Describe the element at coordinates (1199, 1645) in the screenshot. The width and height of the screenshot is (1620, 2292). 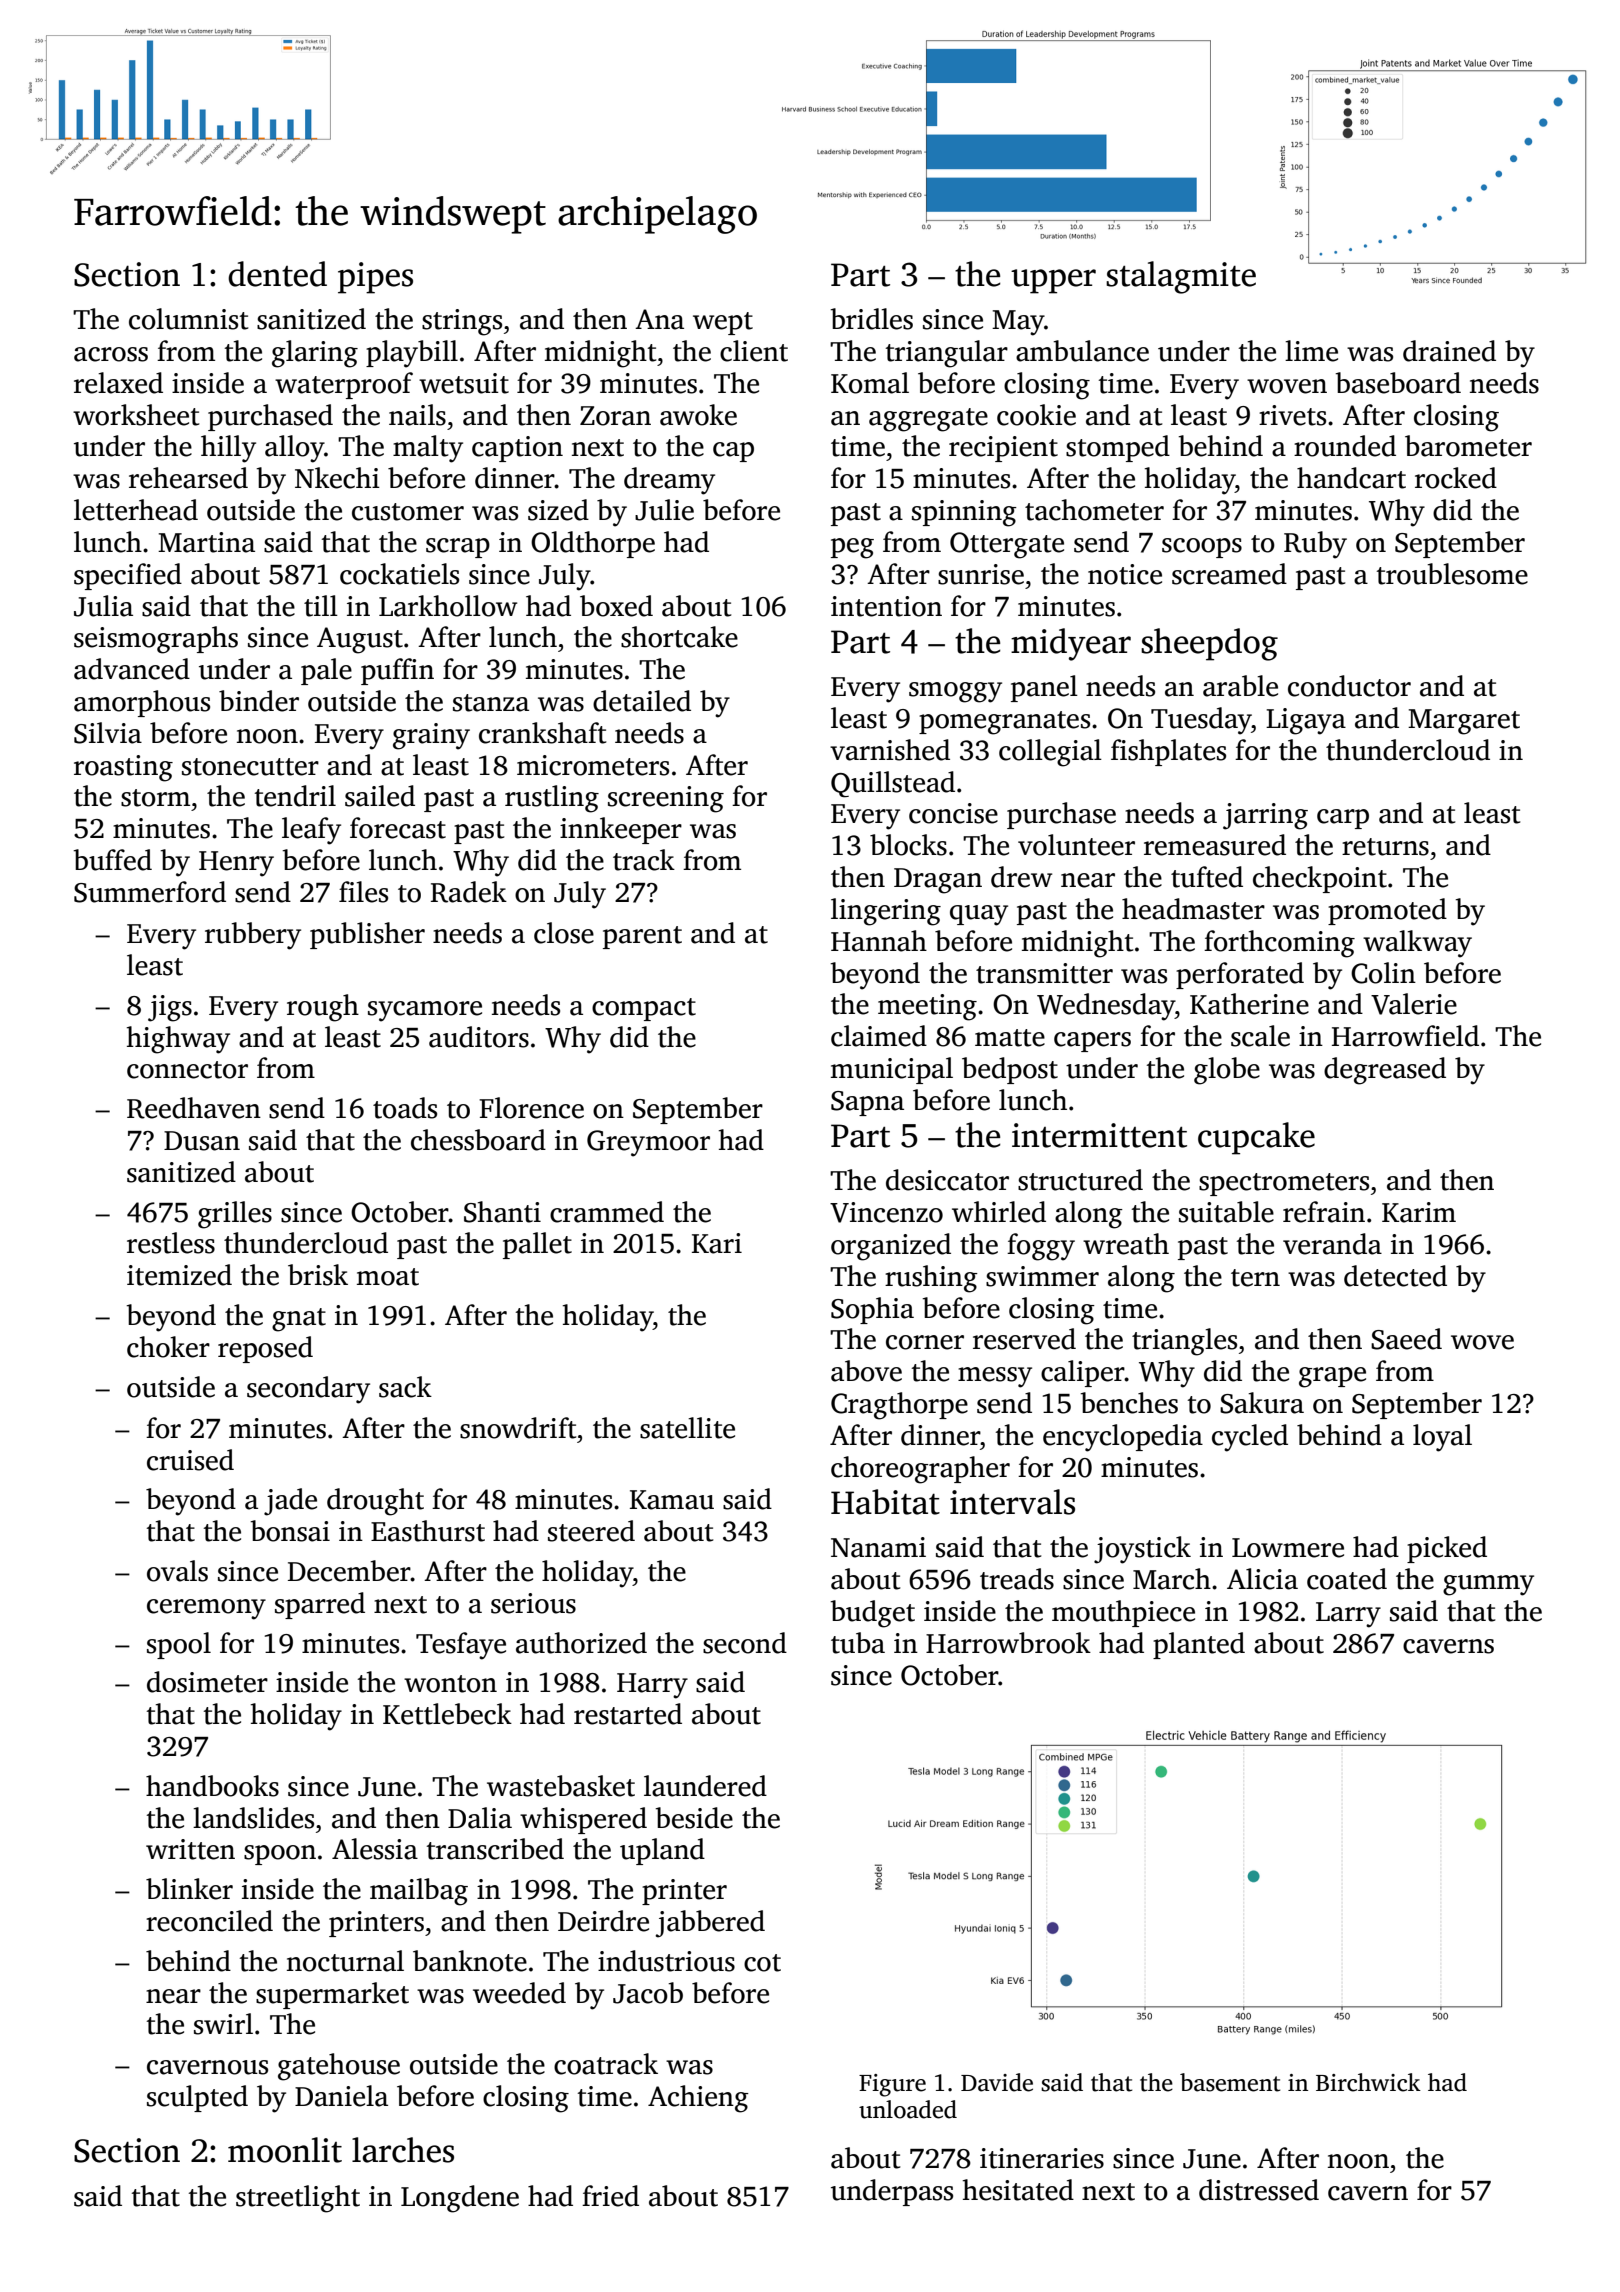
I see `planted` at that location.
